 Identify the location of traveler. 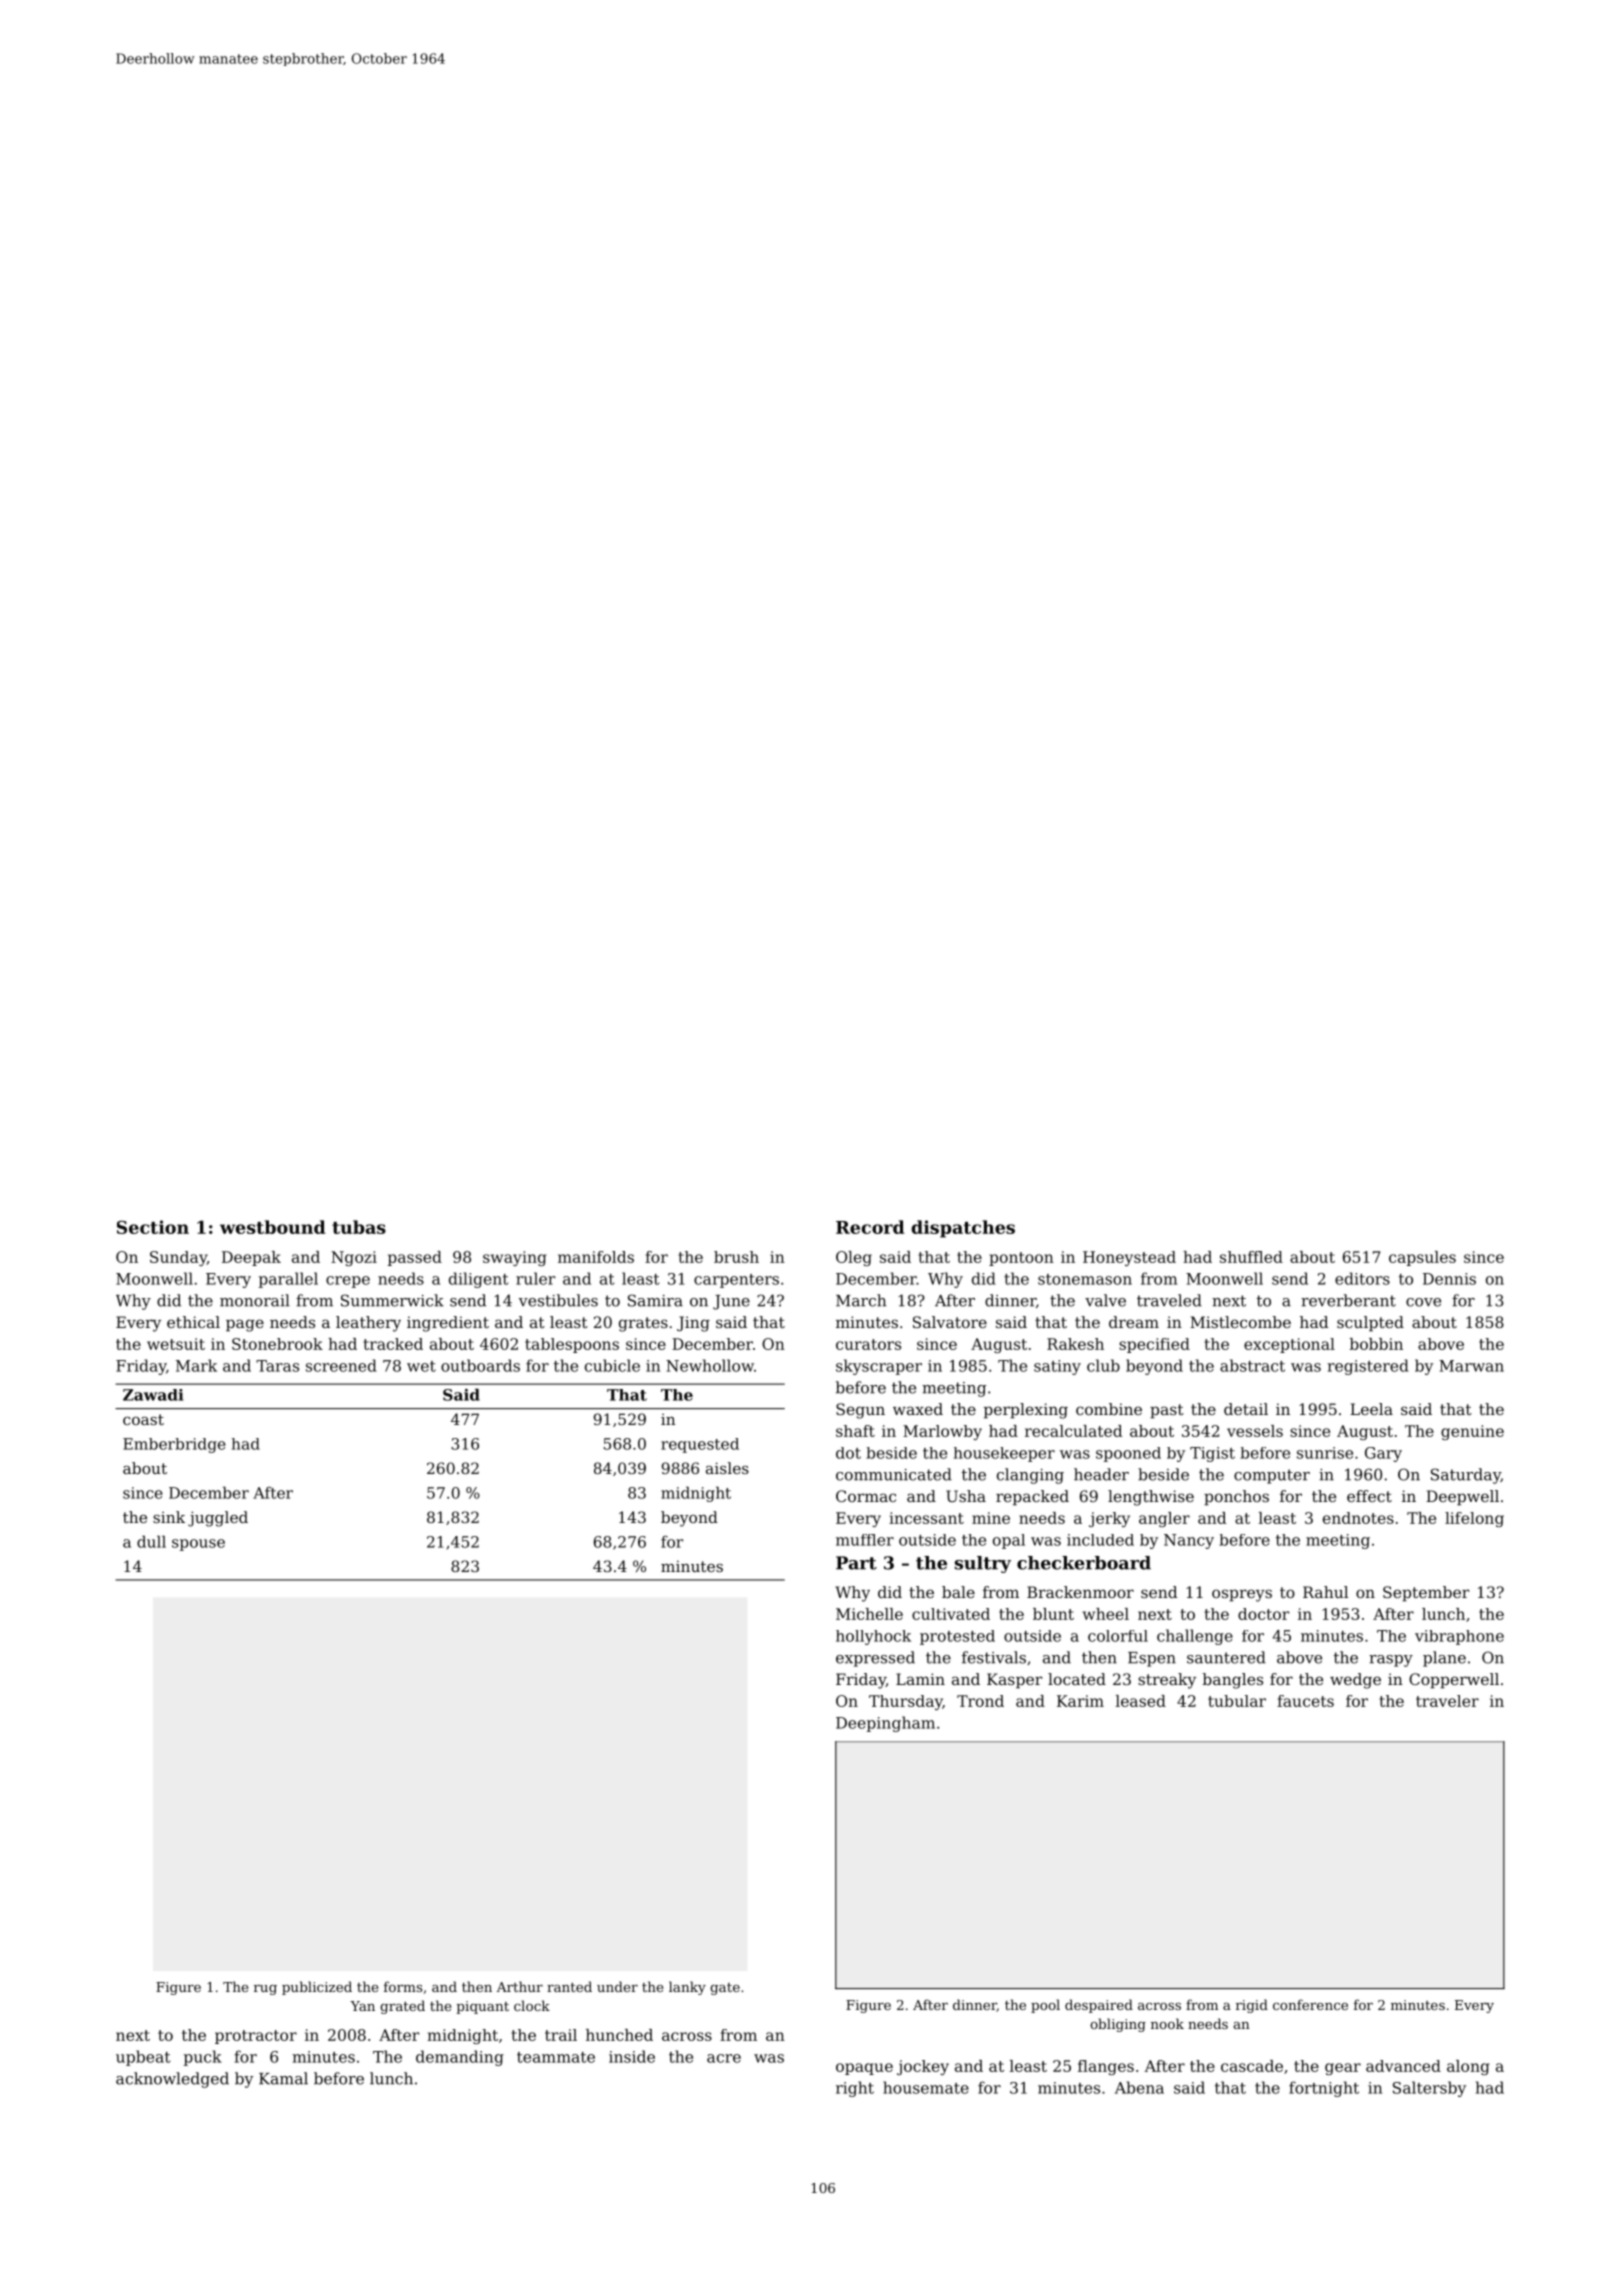
(1447, 1701).
